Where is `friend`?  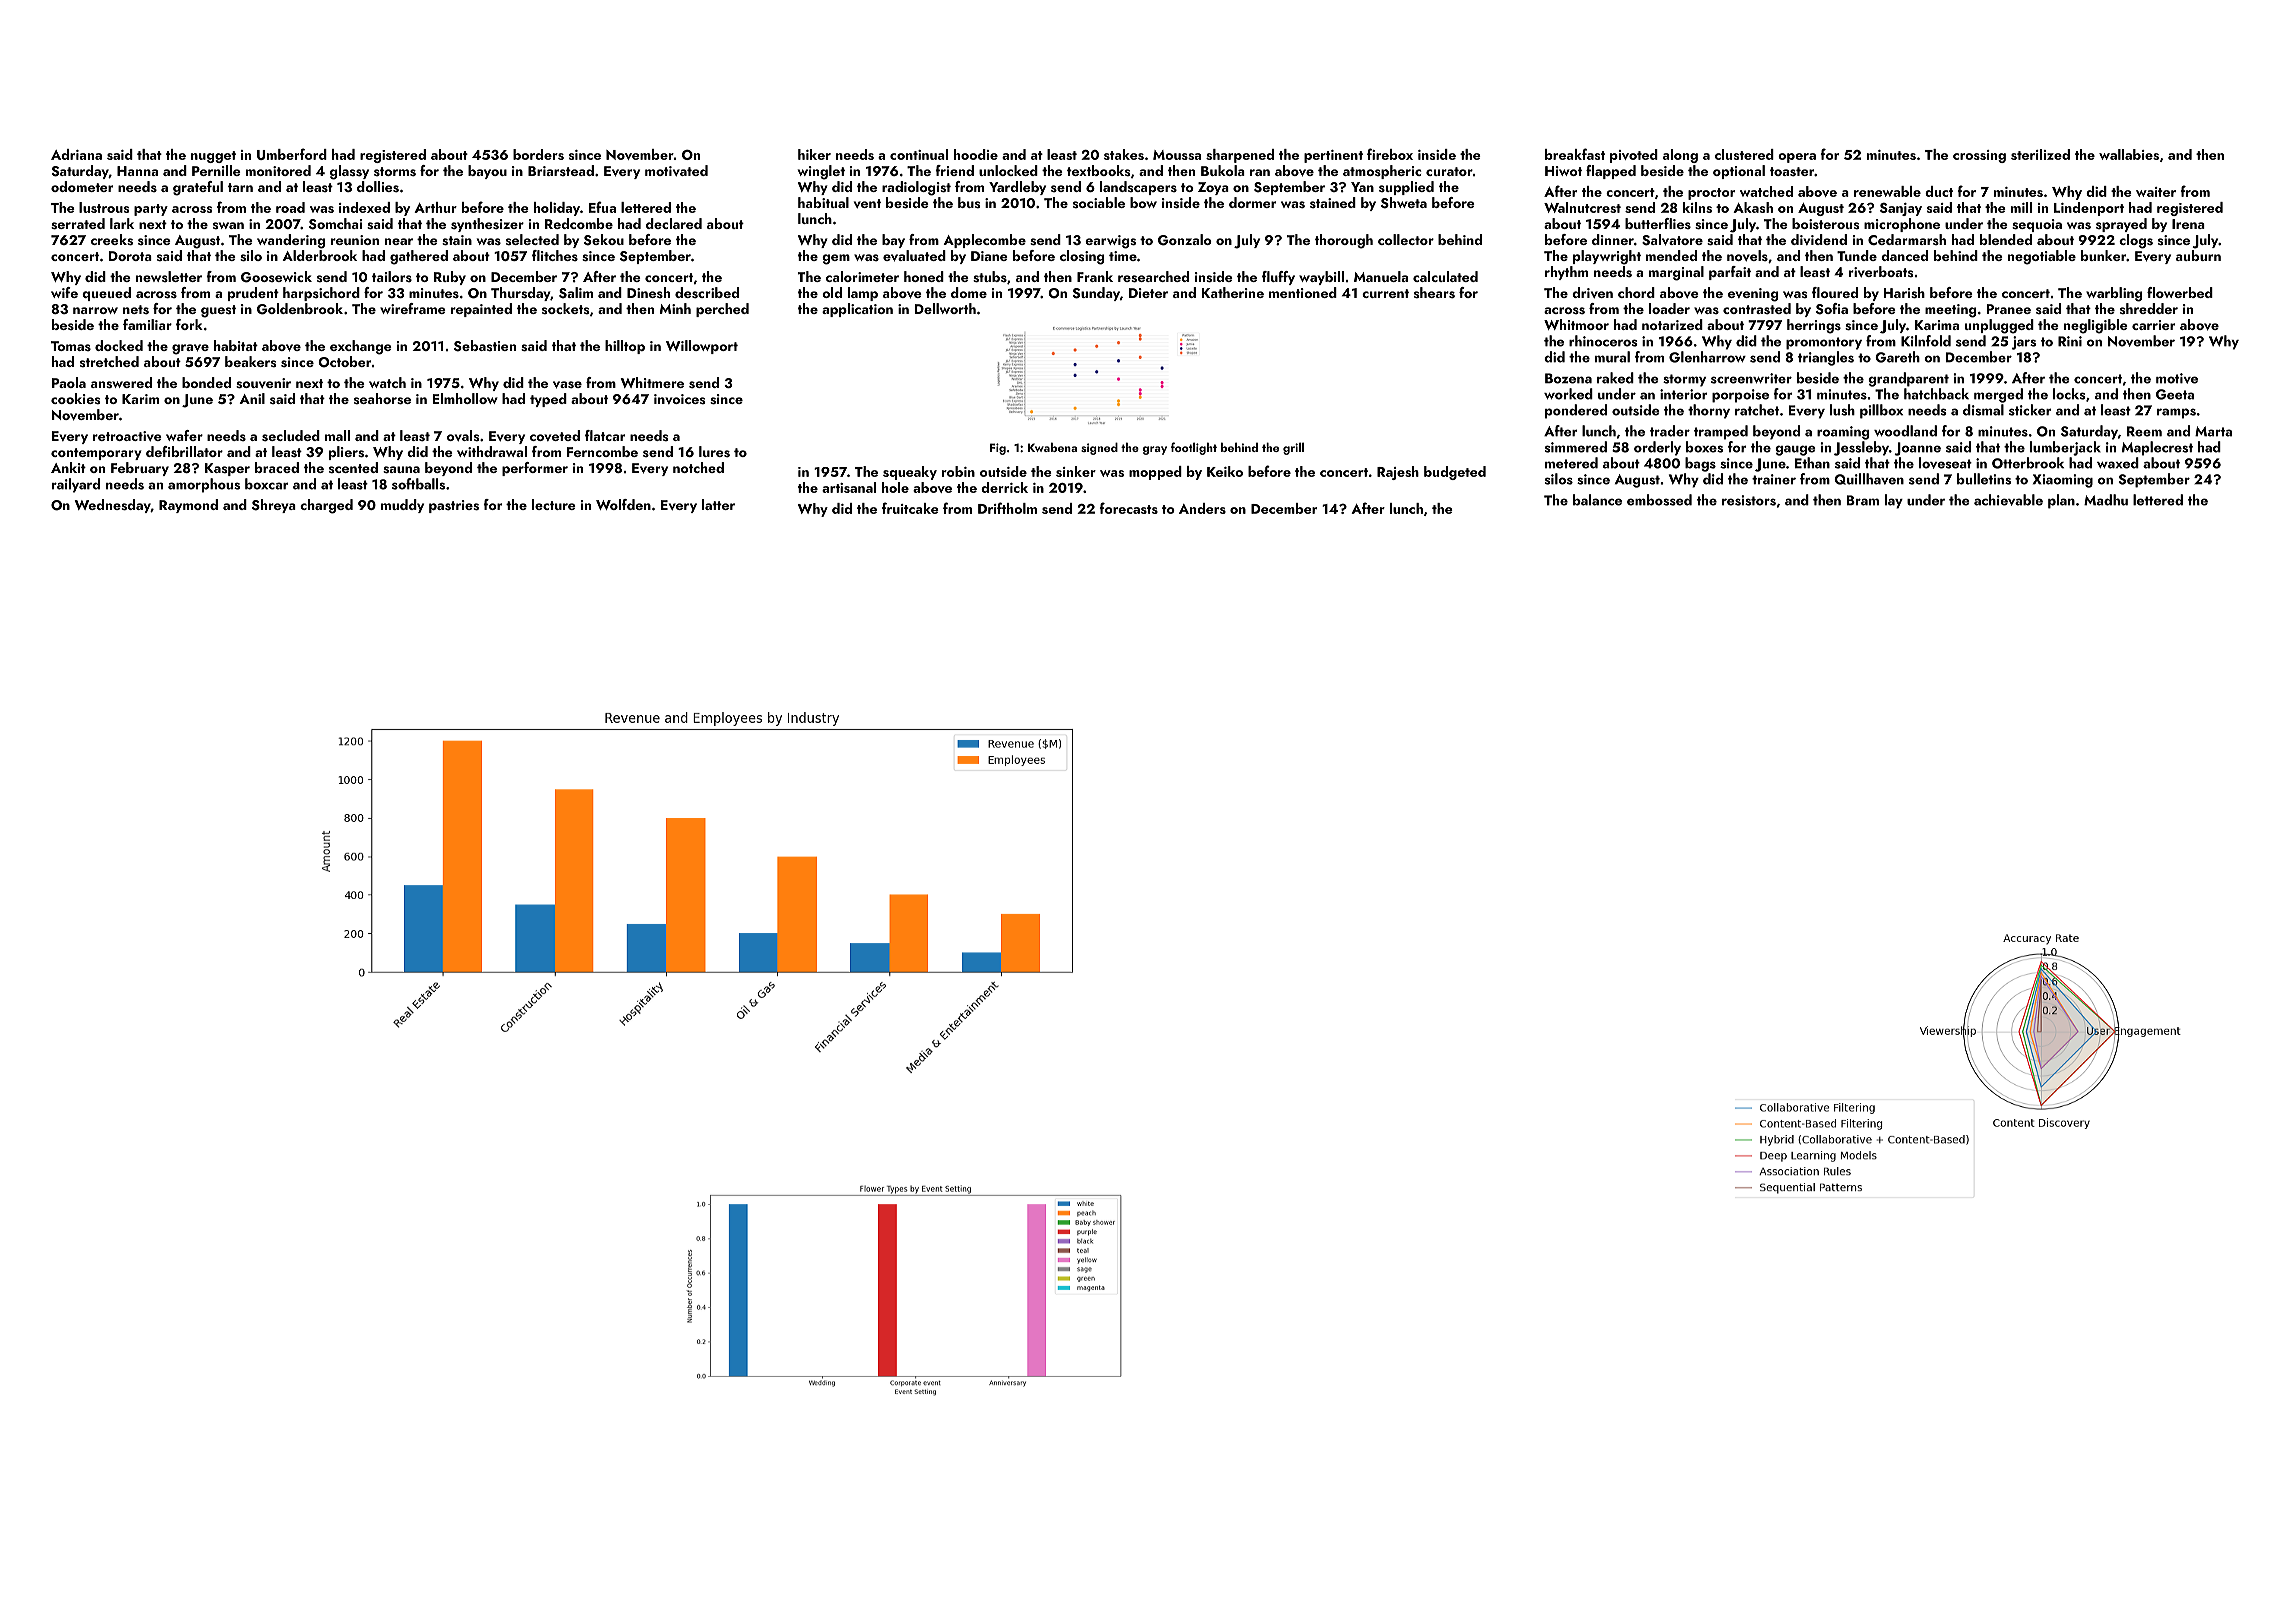
friend is located at coordinates (954, 170).
